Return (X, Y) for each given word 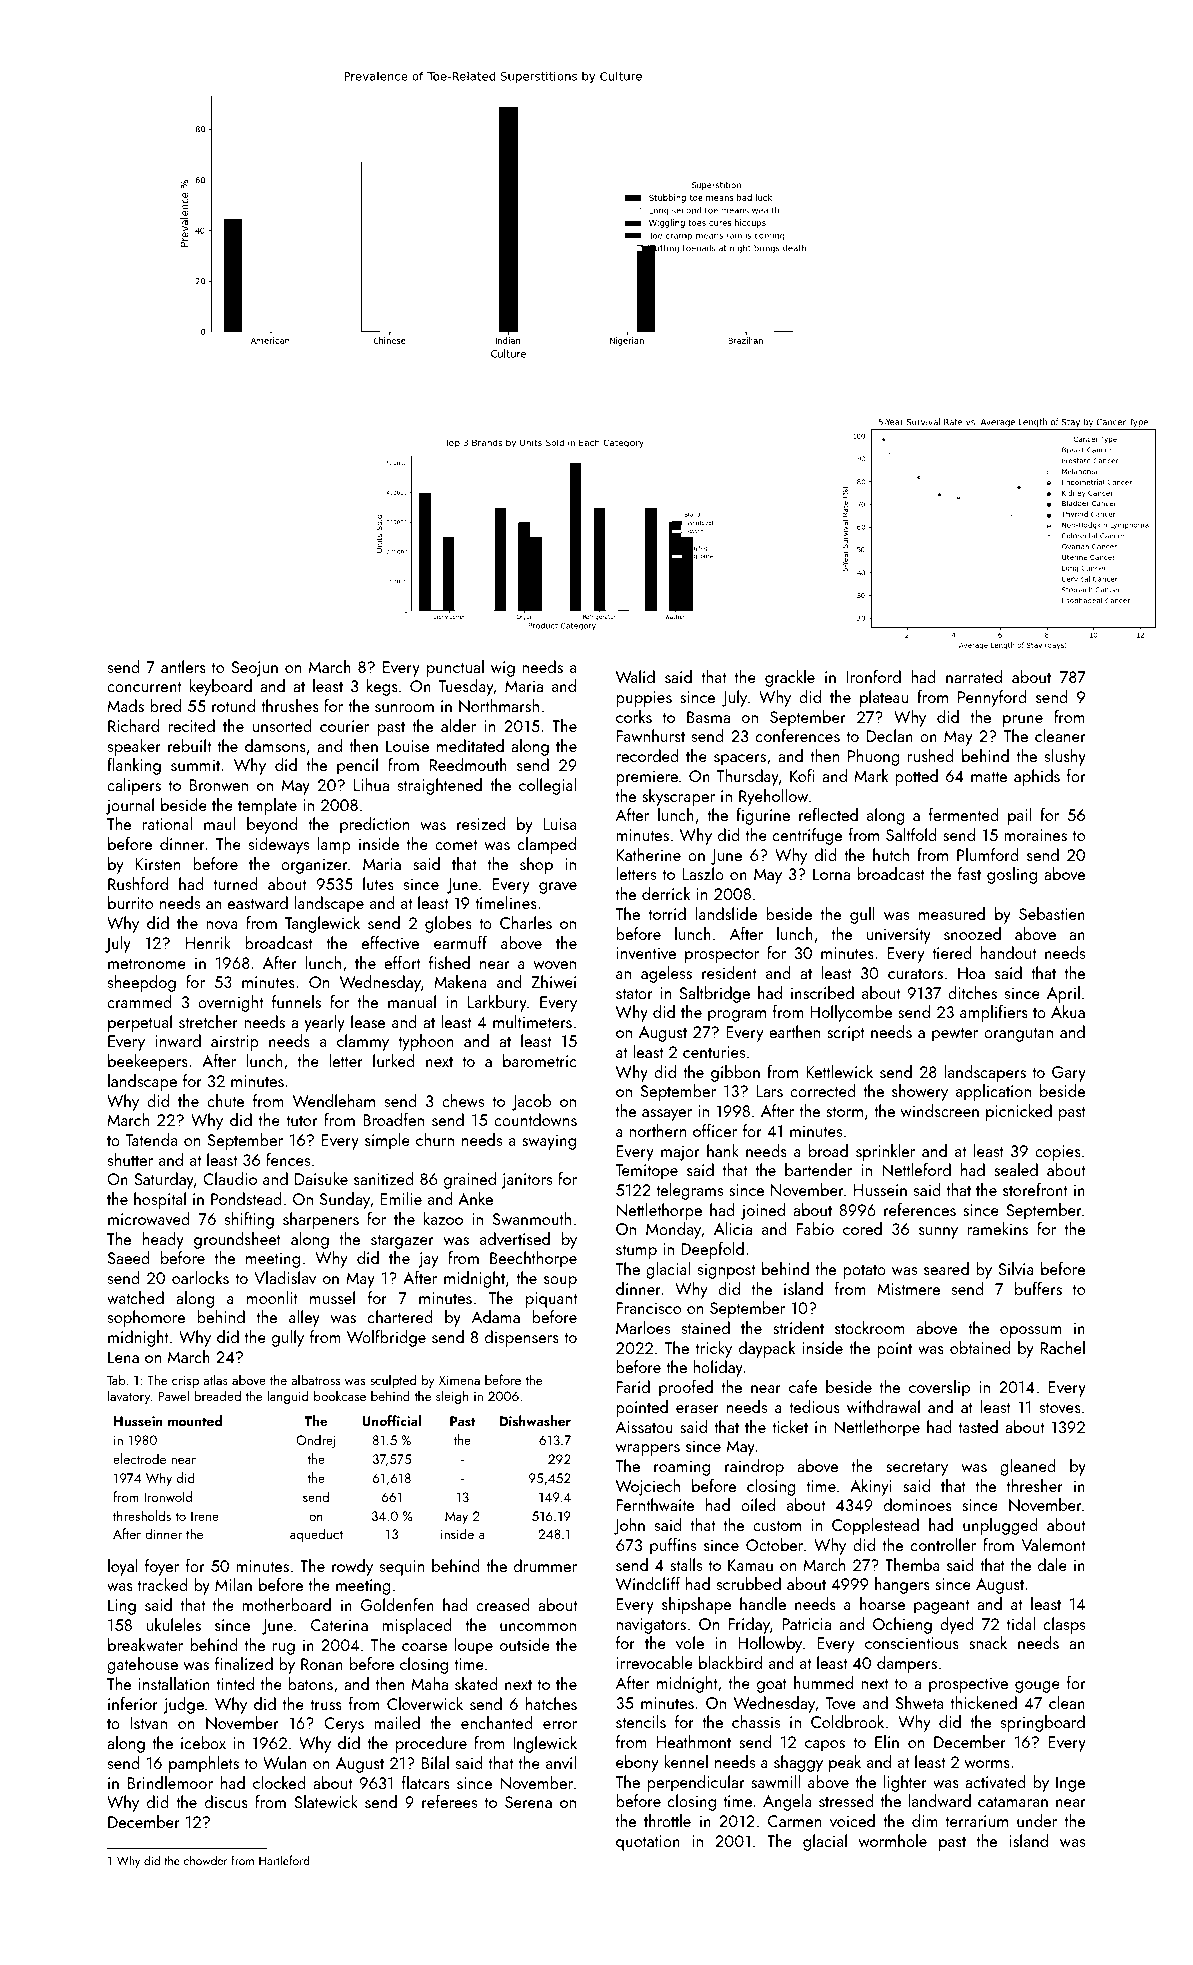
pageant (941, 1606)
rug (284, 1649)
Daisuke (321, 1178)
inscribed (822, 992)
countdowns (535, 1119)
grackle (790, 678)
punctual (455, 668)
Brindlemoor (170, 1782)
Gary (1069, 1074)
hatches (551, 1703)
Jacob (531, 1102)
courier (344, 726)
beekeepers (148, 1062)
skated (476, 1683)
